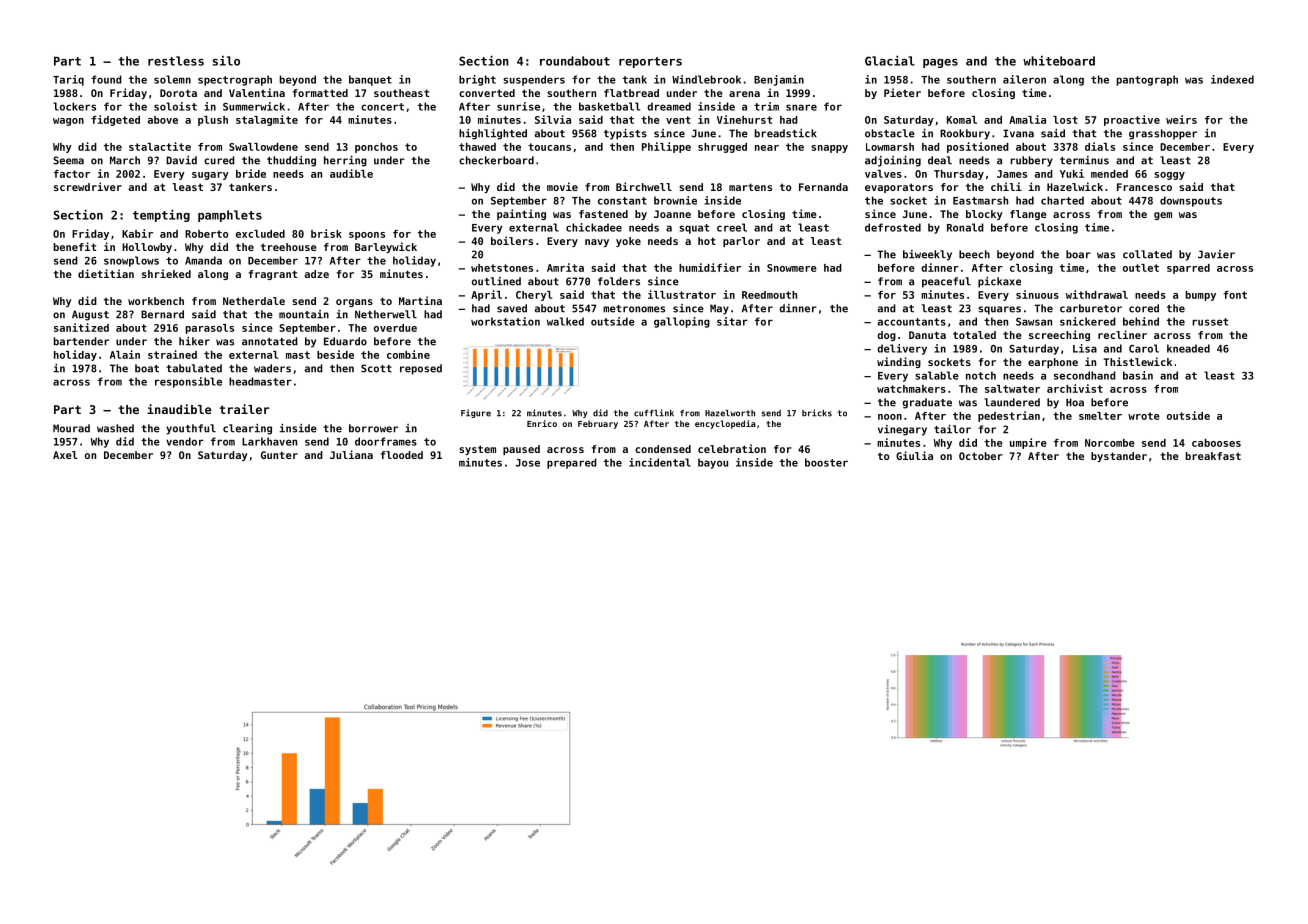  Describe the element at coordinates (272, 275) in the image. I see `fragrant` at that location.
